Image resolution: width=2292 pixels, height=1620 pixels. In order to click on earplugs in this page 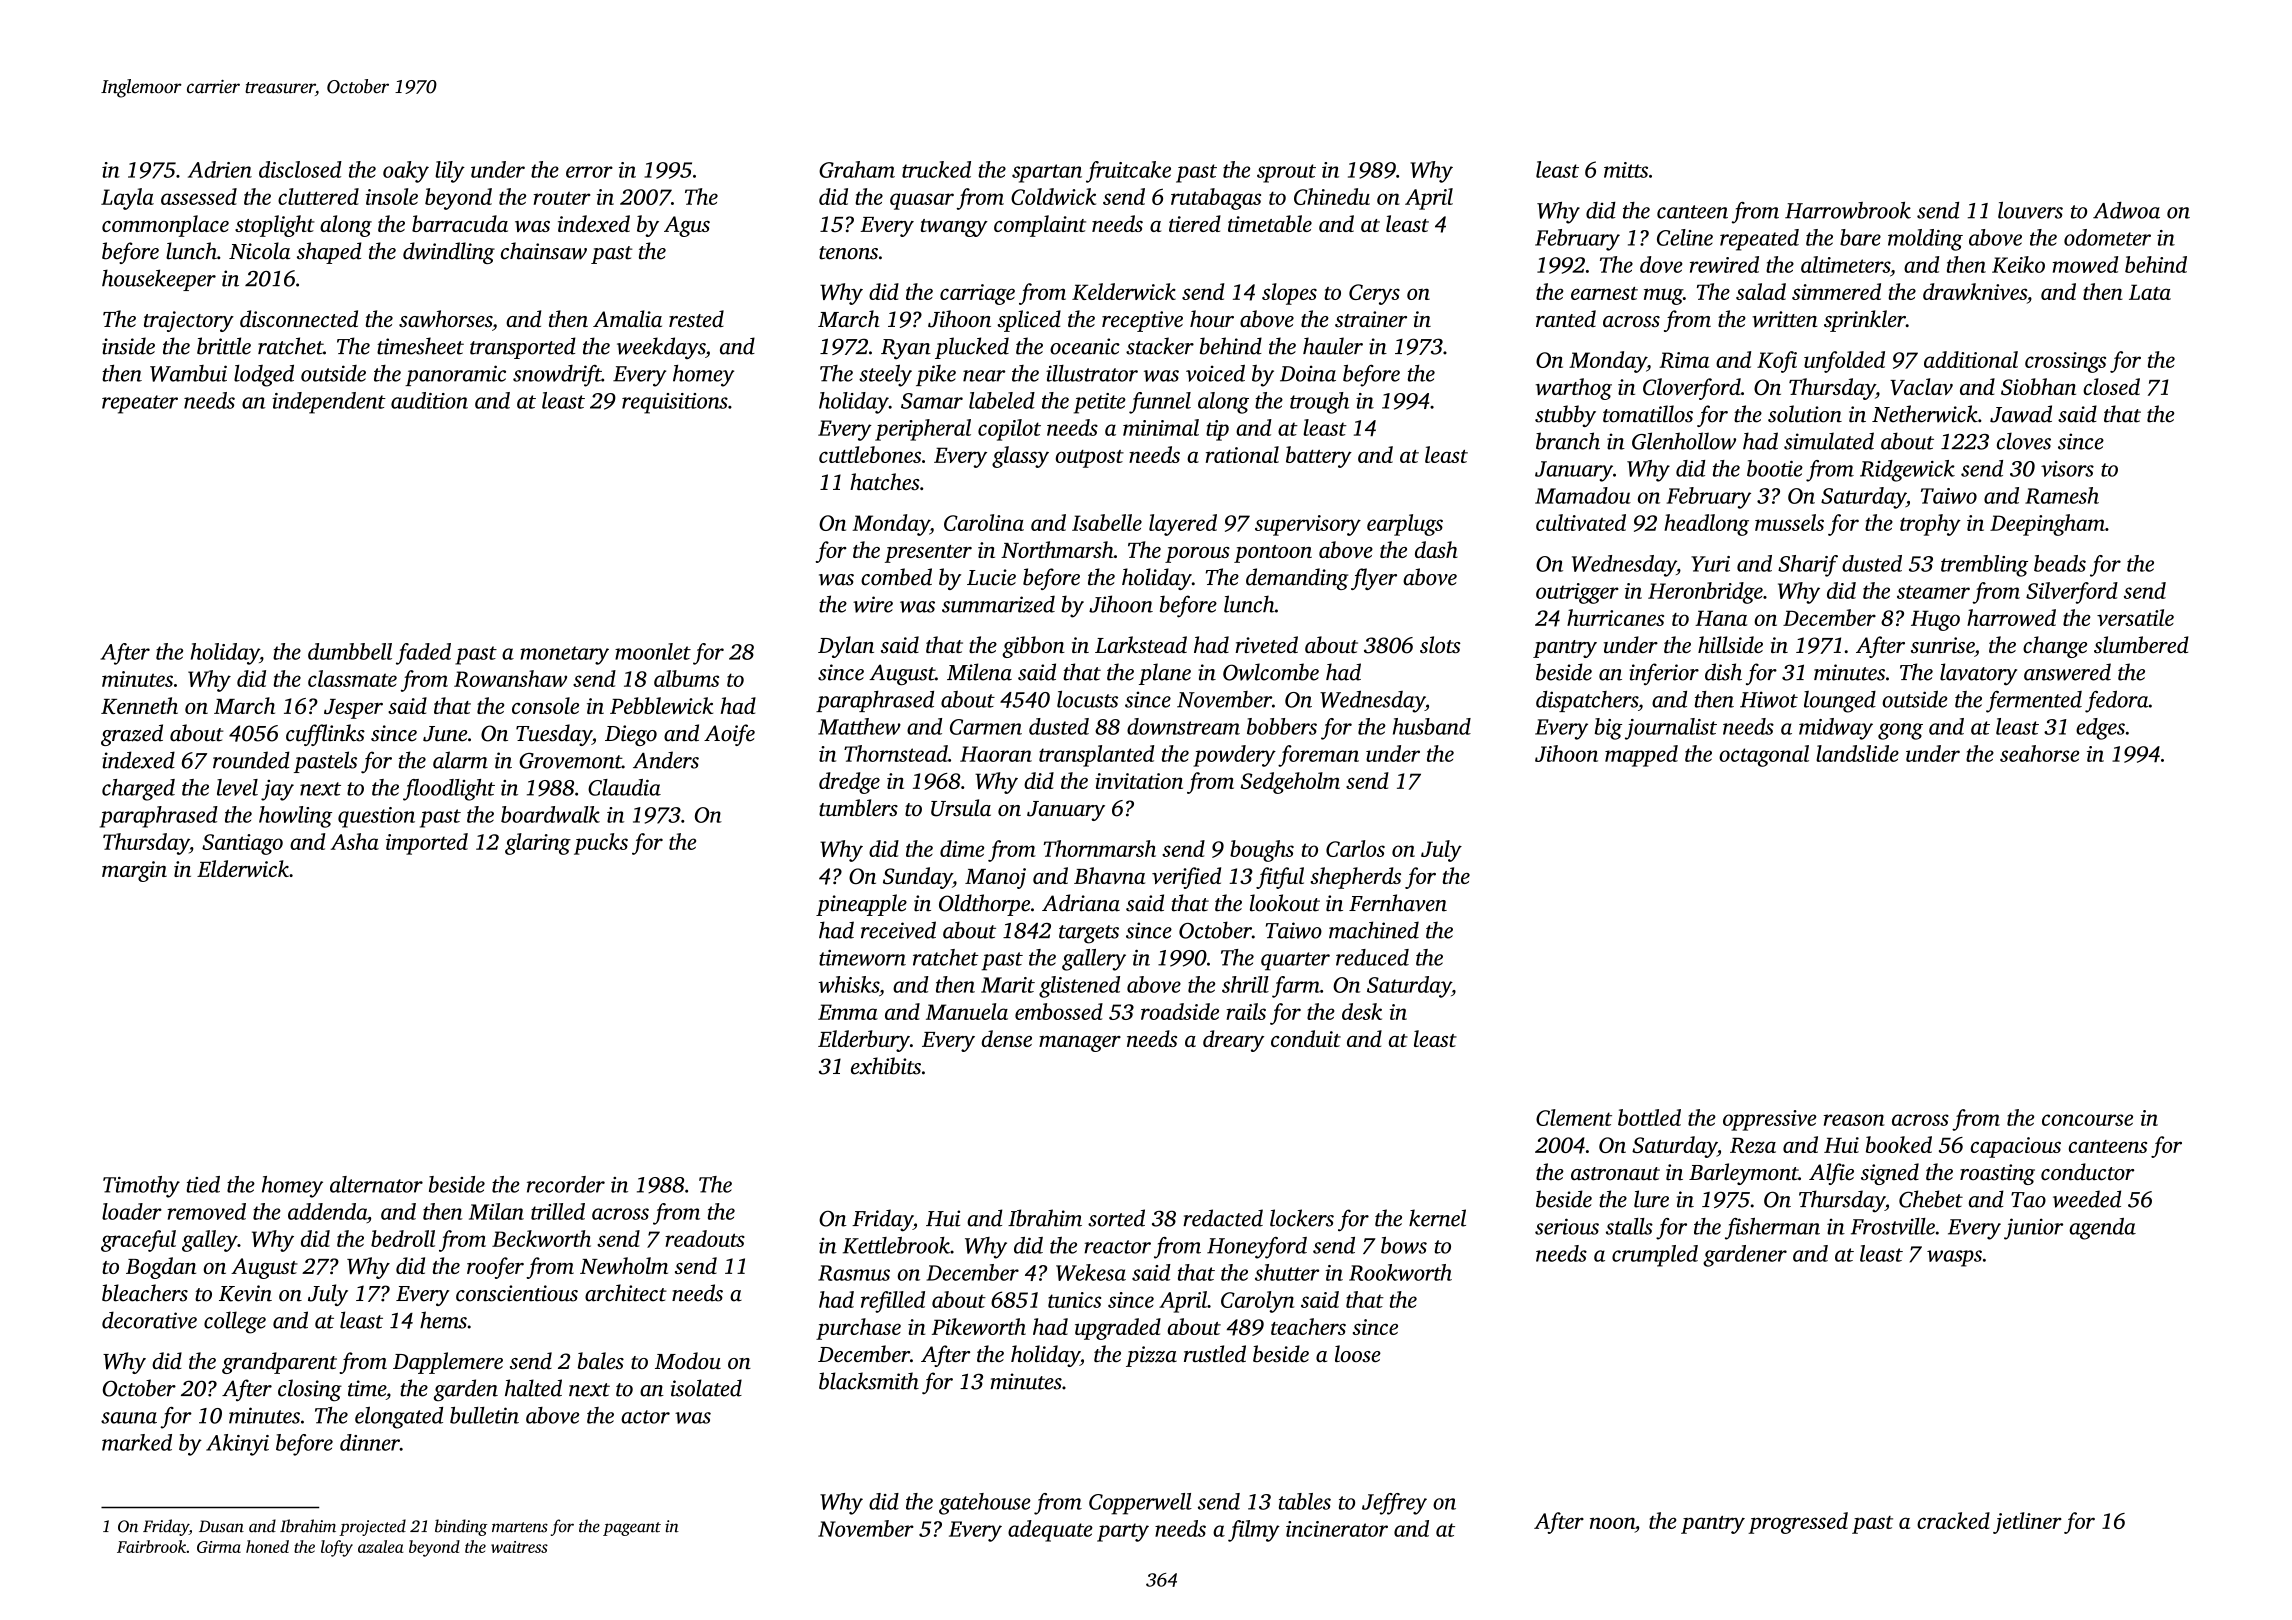, I will do `click(1405, 525)`.
